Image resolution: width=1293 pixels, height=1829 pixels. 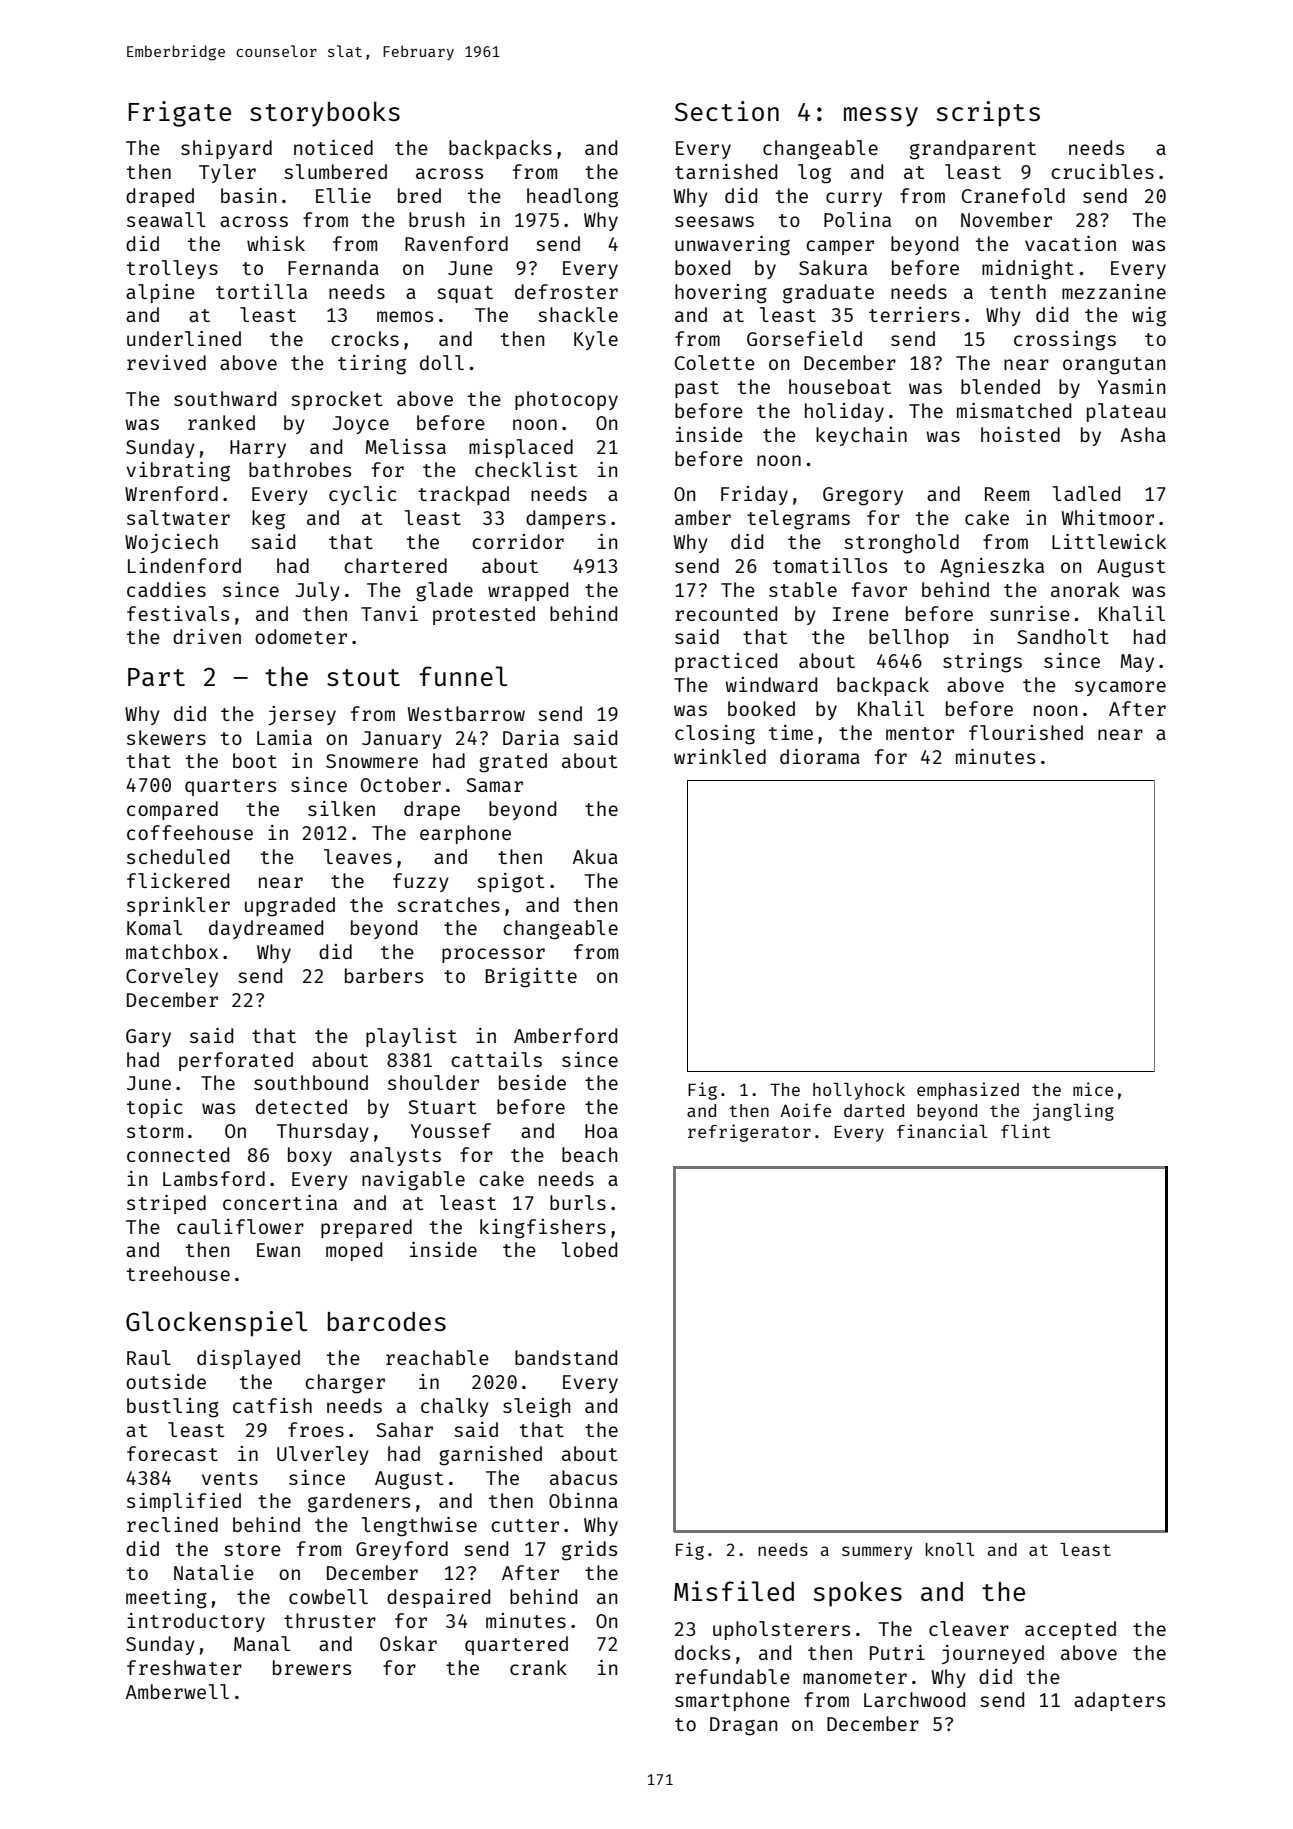 I want to click on Sandholt, so click(x=1063, y=636).
